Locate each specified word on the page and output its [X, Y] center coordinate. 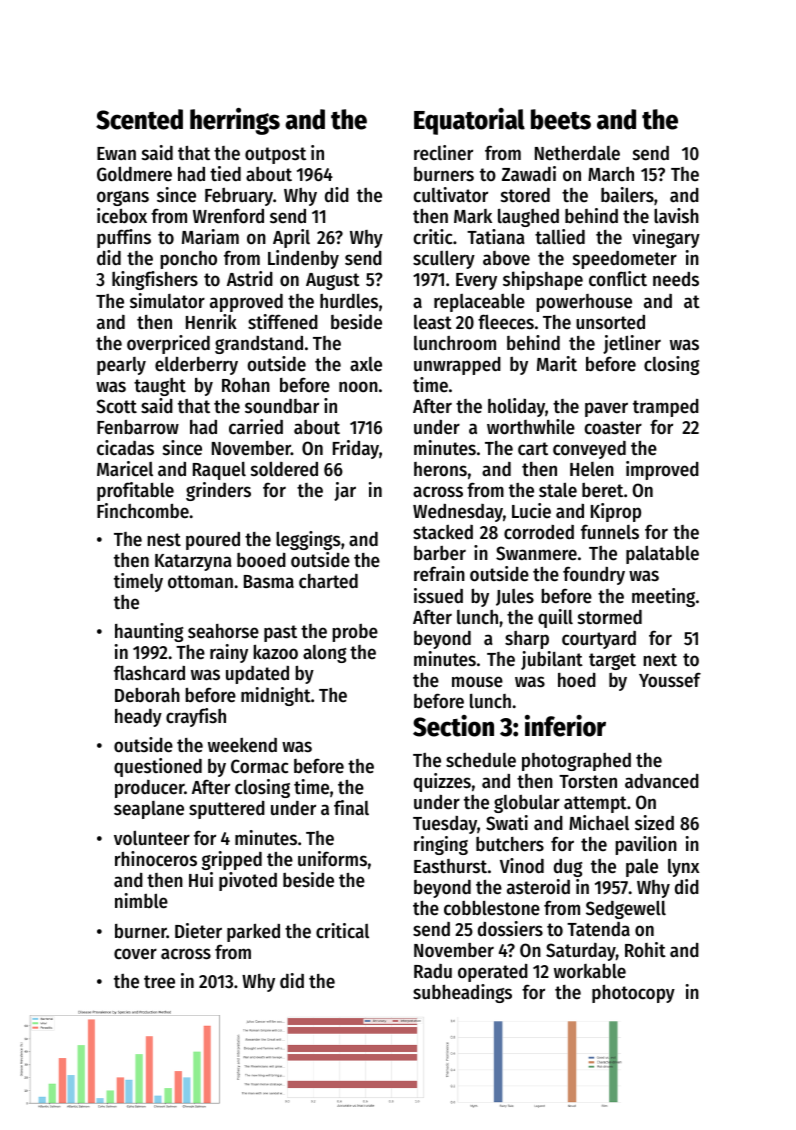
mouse [477, 682]
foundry [594, 575]
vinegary [666, 238]
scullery [444, 259]
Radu [433, 971]
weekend [242, 745]
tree [159, 982]
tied [225, 173]
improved [662, 470]
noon [358, 387]
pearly [121, 366]
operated [493, 973]
